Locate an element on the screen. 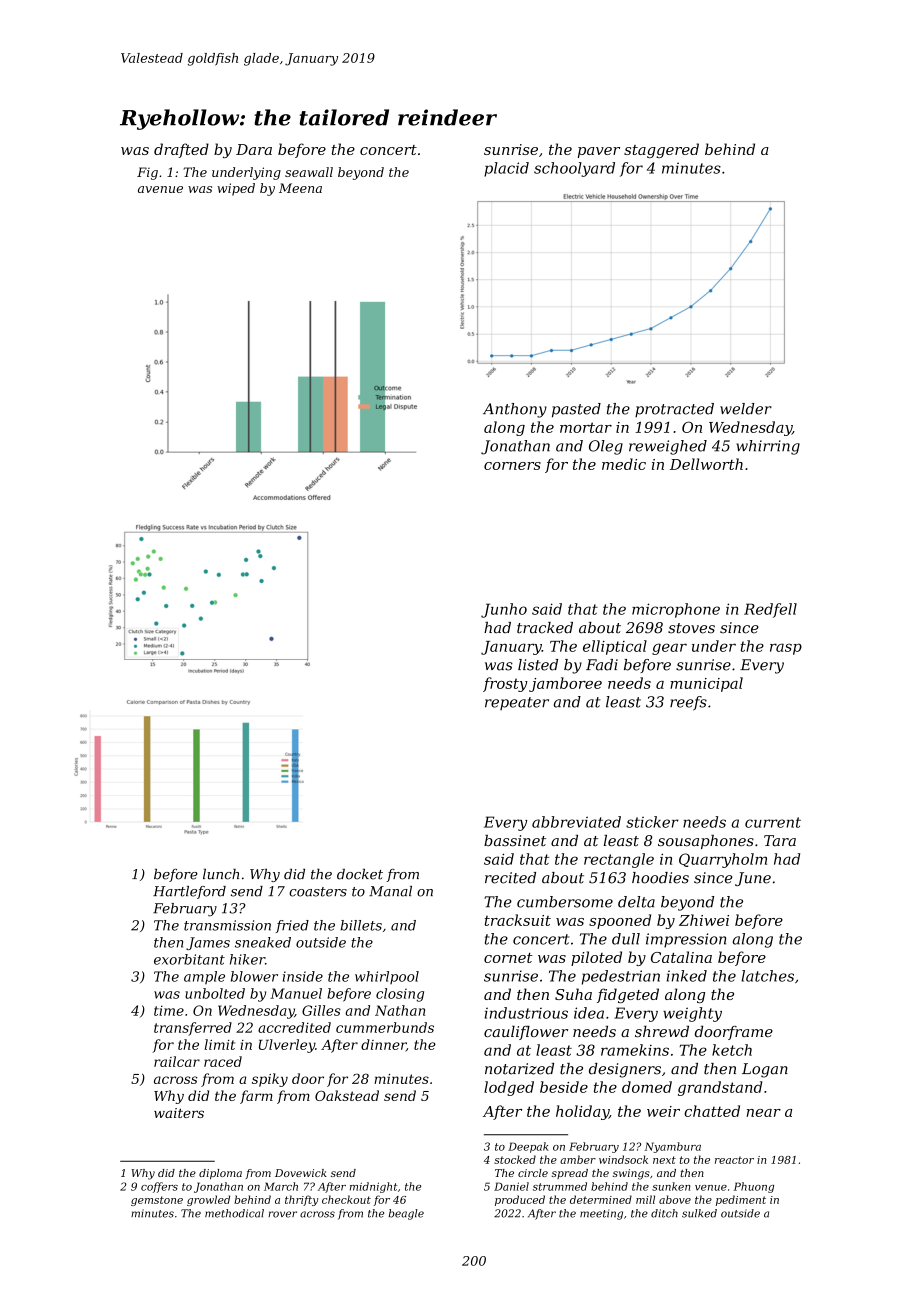  wiped is located at coordinates (236, 189).
